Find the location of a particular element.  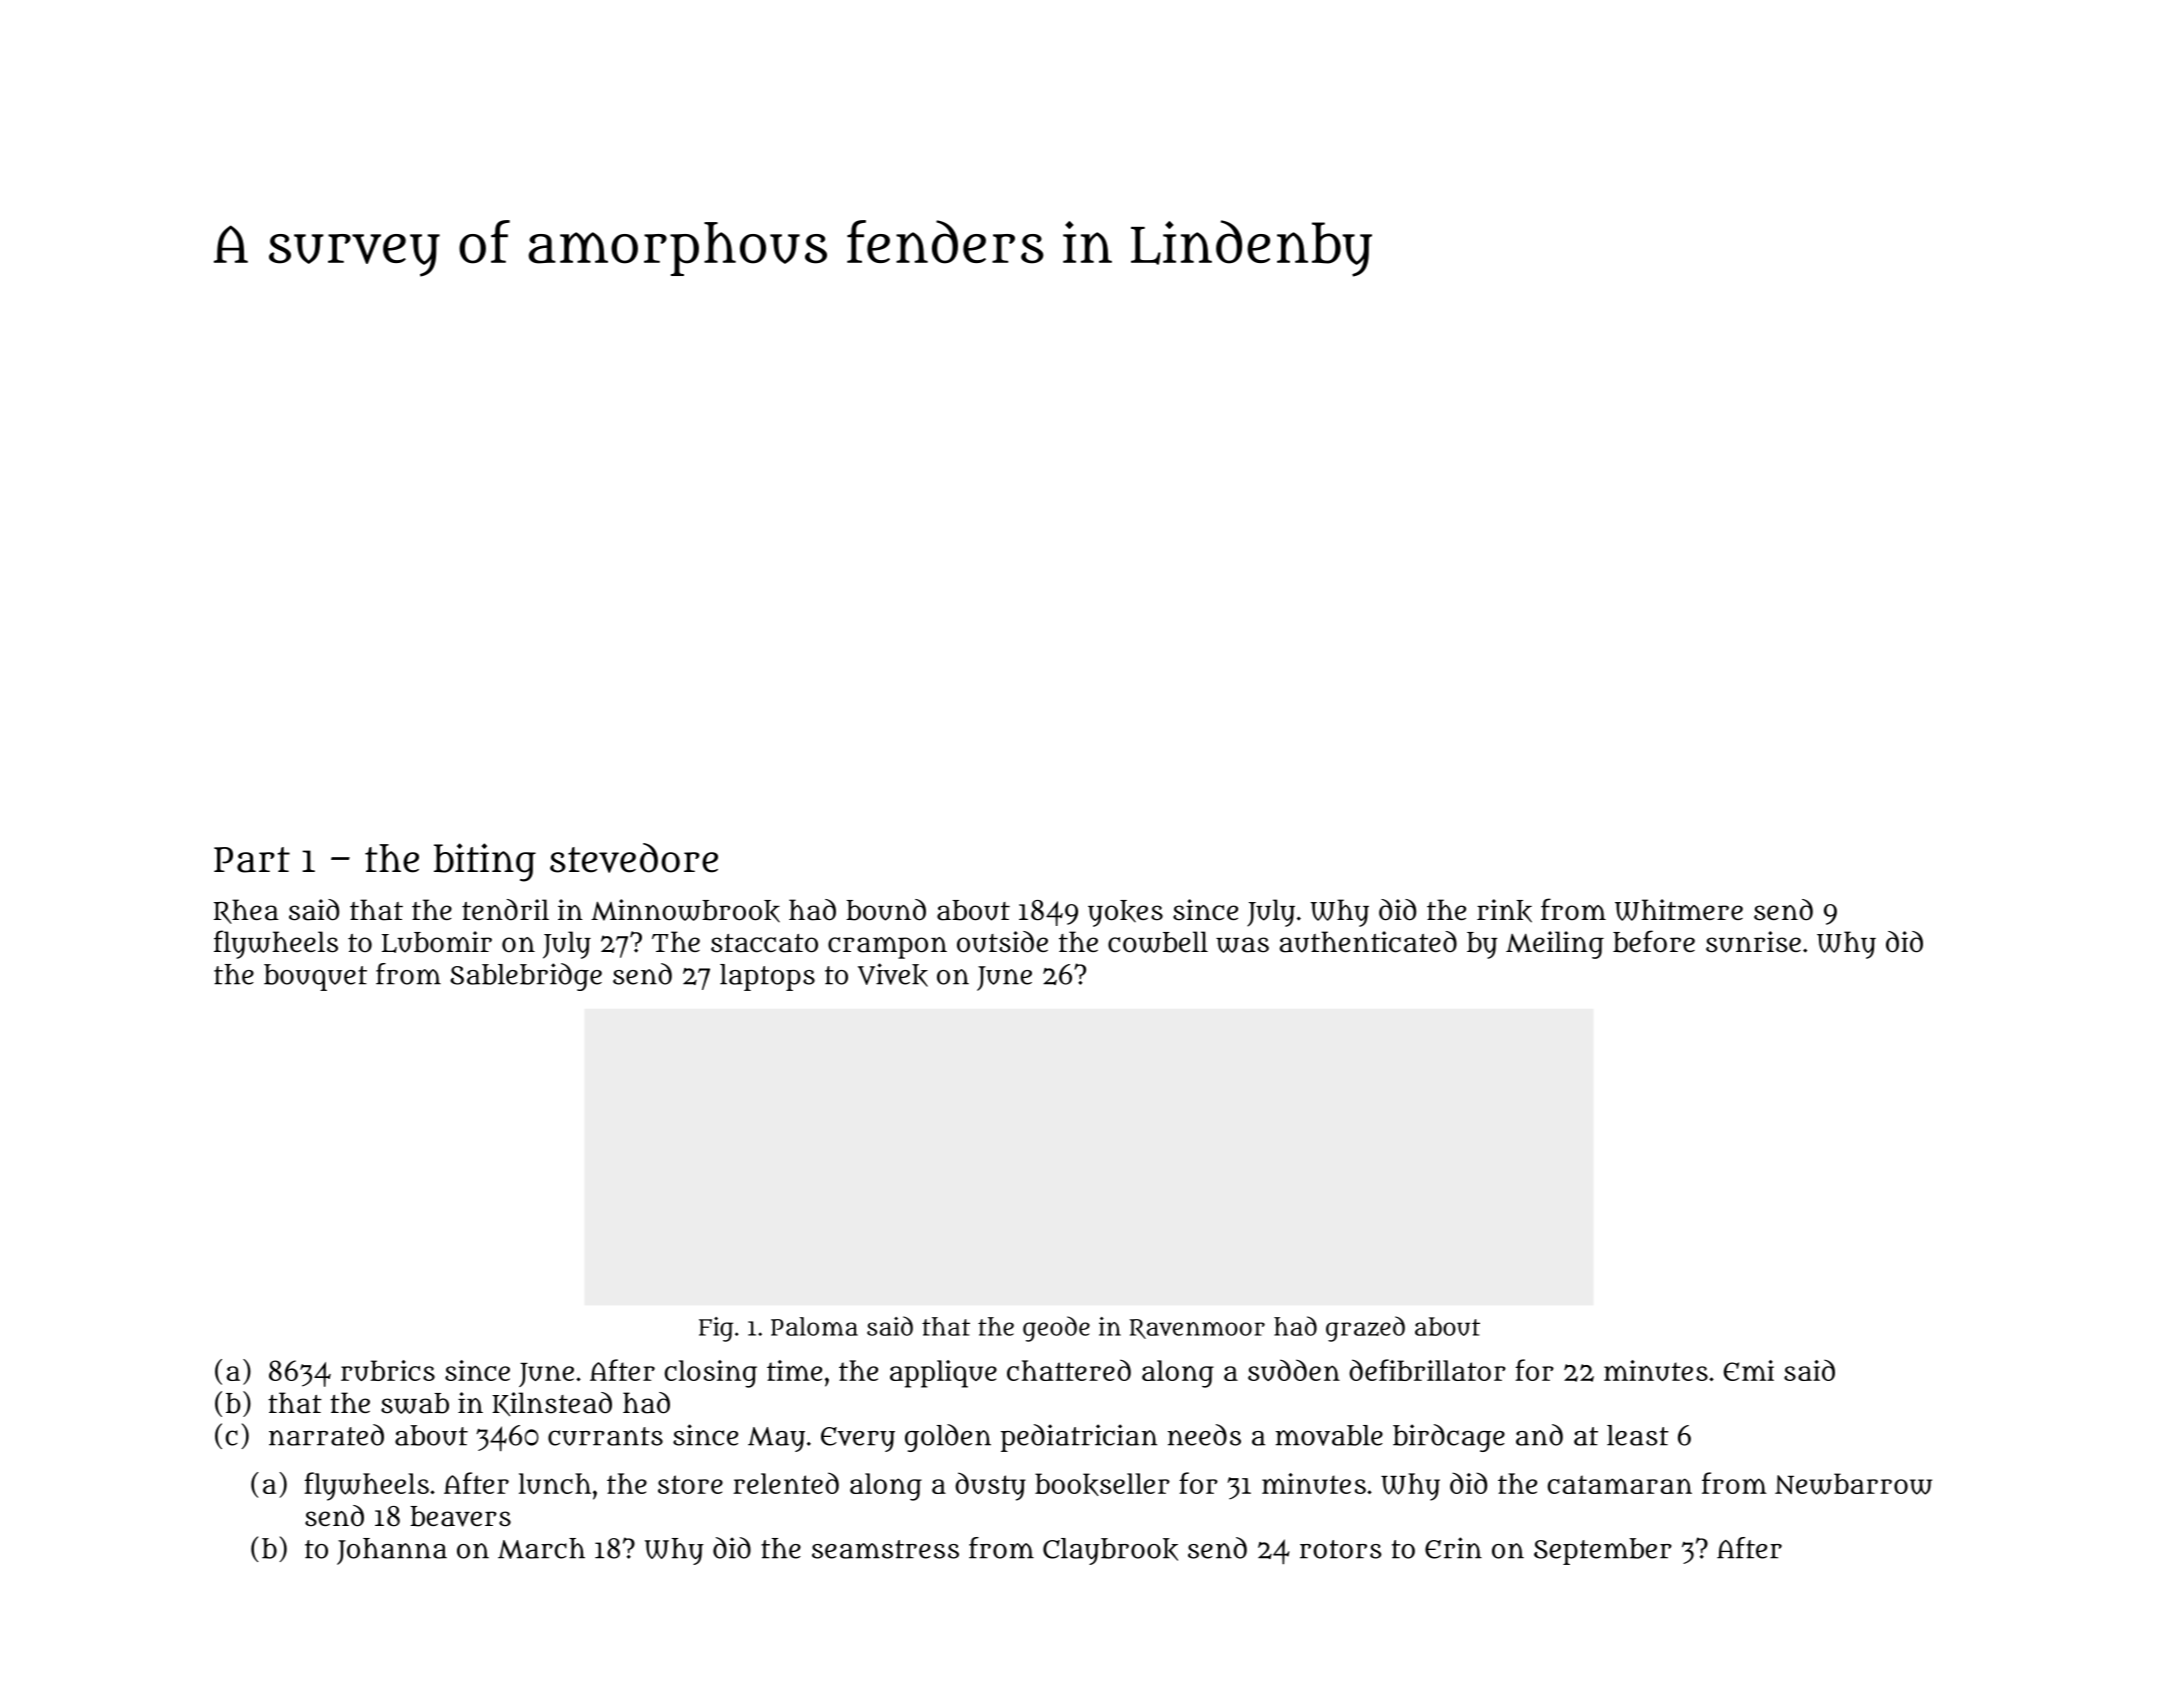

yokes is located at coordinates (1125, 913).
